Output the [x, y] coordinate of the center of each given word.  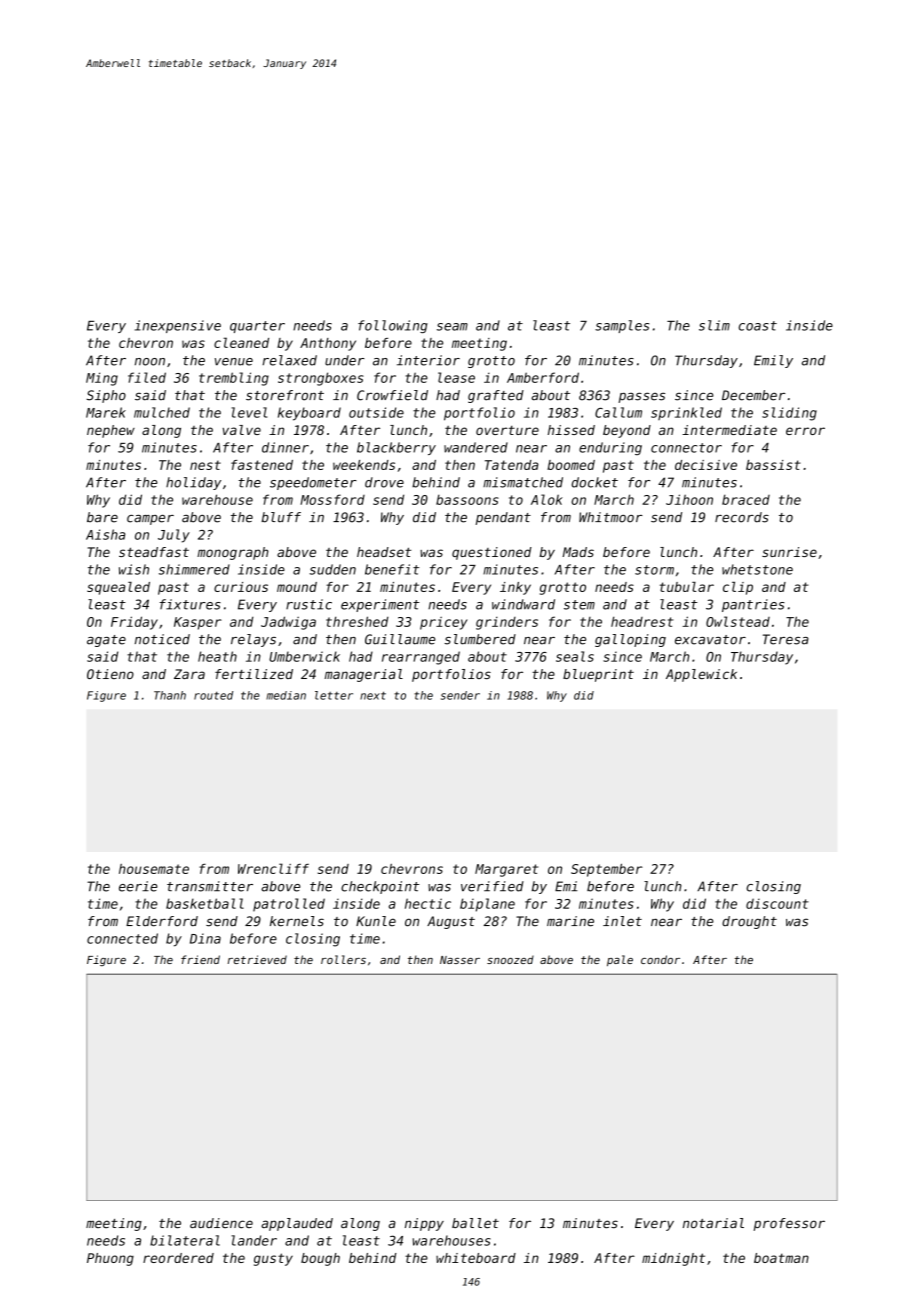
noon [150, 362]
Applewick [701, 675]
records [742, 517]
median [286, 695]
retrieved [257, 959]
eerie [138, 886]
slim [714, 325]
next [373, 695]
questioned [492, 553]
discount [777, 903]
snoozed [510, 959]
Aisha [105, 534]
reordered [178, 1258]
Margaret [506, 870]
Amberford [543, 377]
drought [749, 922]
